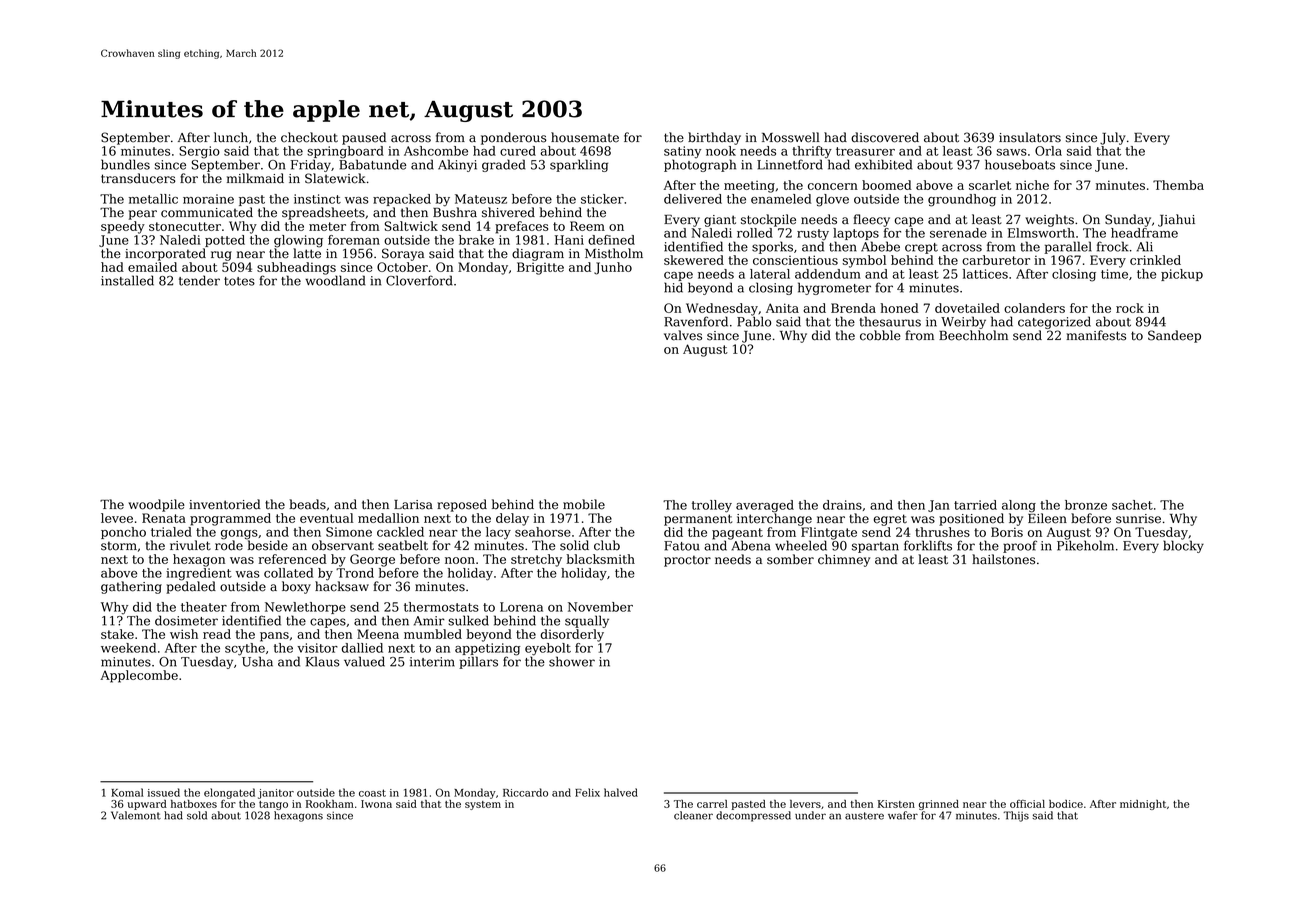 This image has width=1308, height=924. Describe the element at coordinates (782, 308) in the image. I see `Anita` at that location.
